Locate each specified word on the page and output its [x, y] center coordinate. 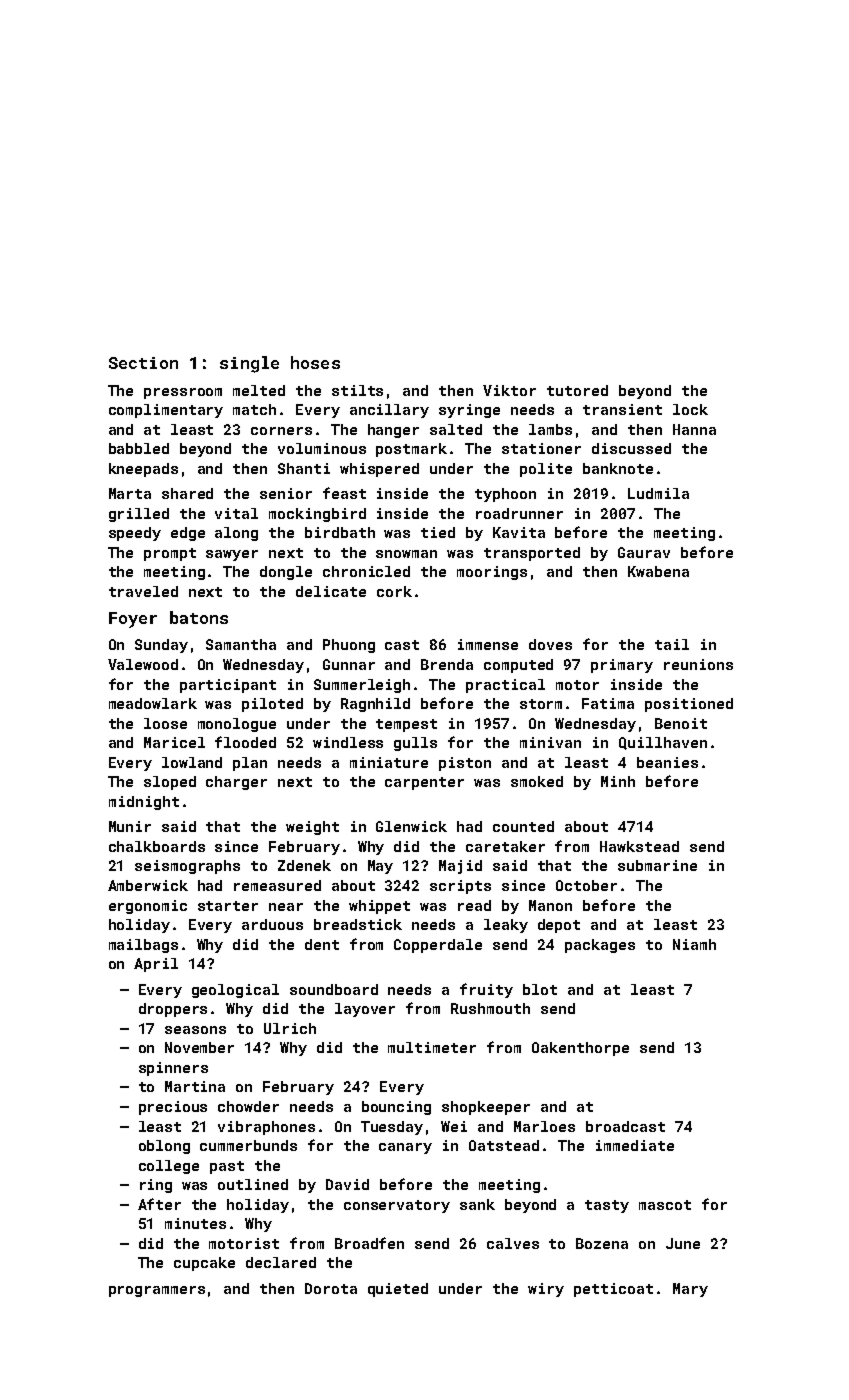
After [159, 1204]
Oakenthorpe [580, 1049]
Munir [130, 826]
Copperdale [438, 946]
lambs [550, 429]
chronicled [366, 571]
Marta [130, 493]
